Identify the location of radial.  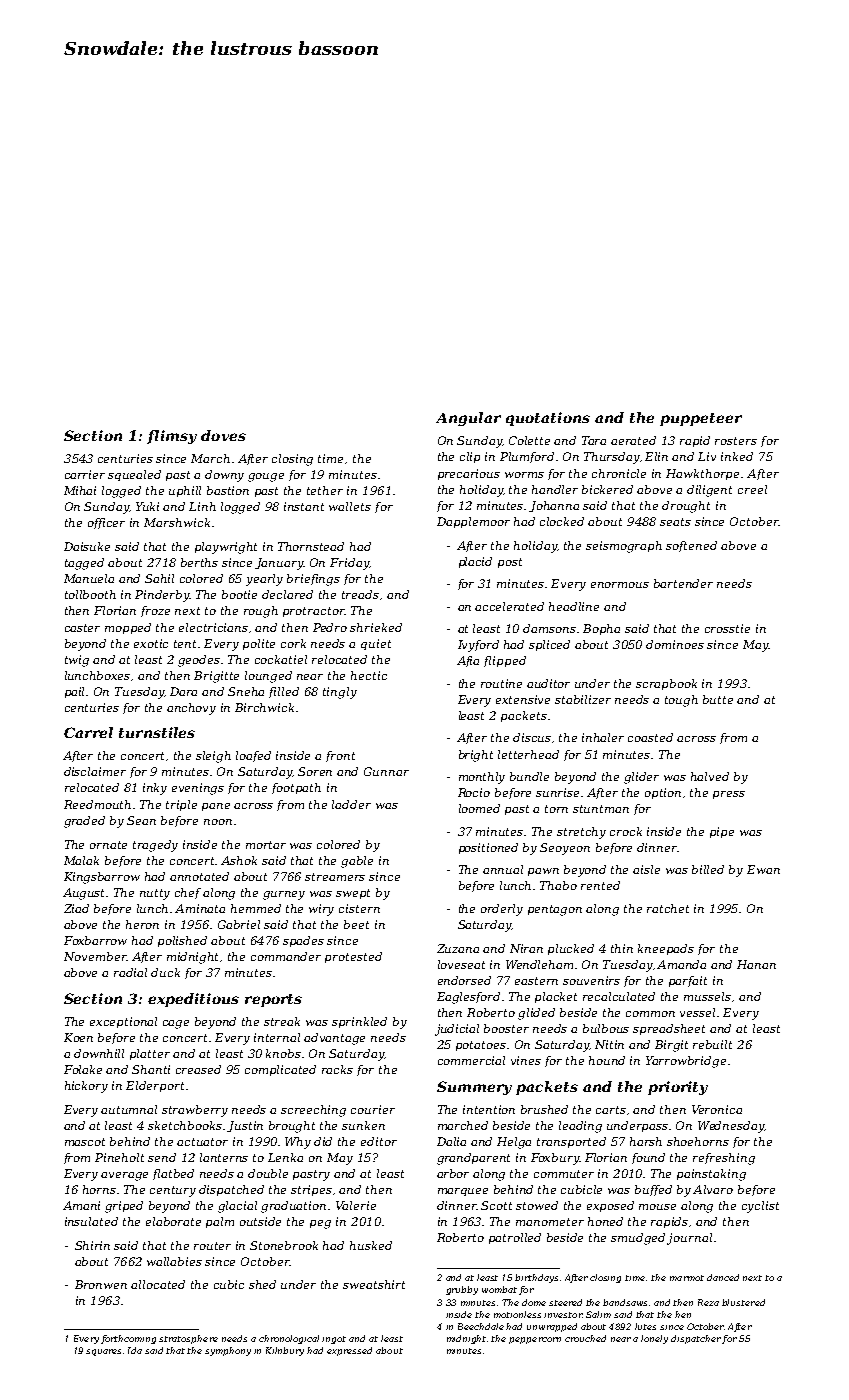
(130, 972).
